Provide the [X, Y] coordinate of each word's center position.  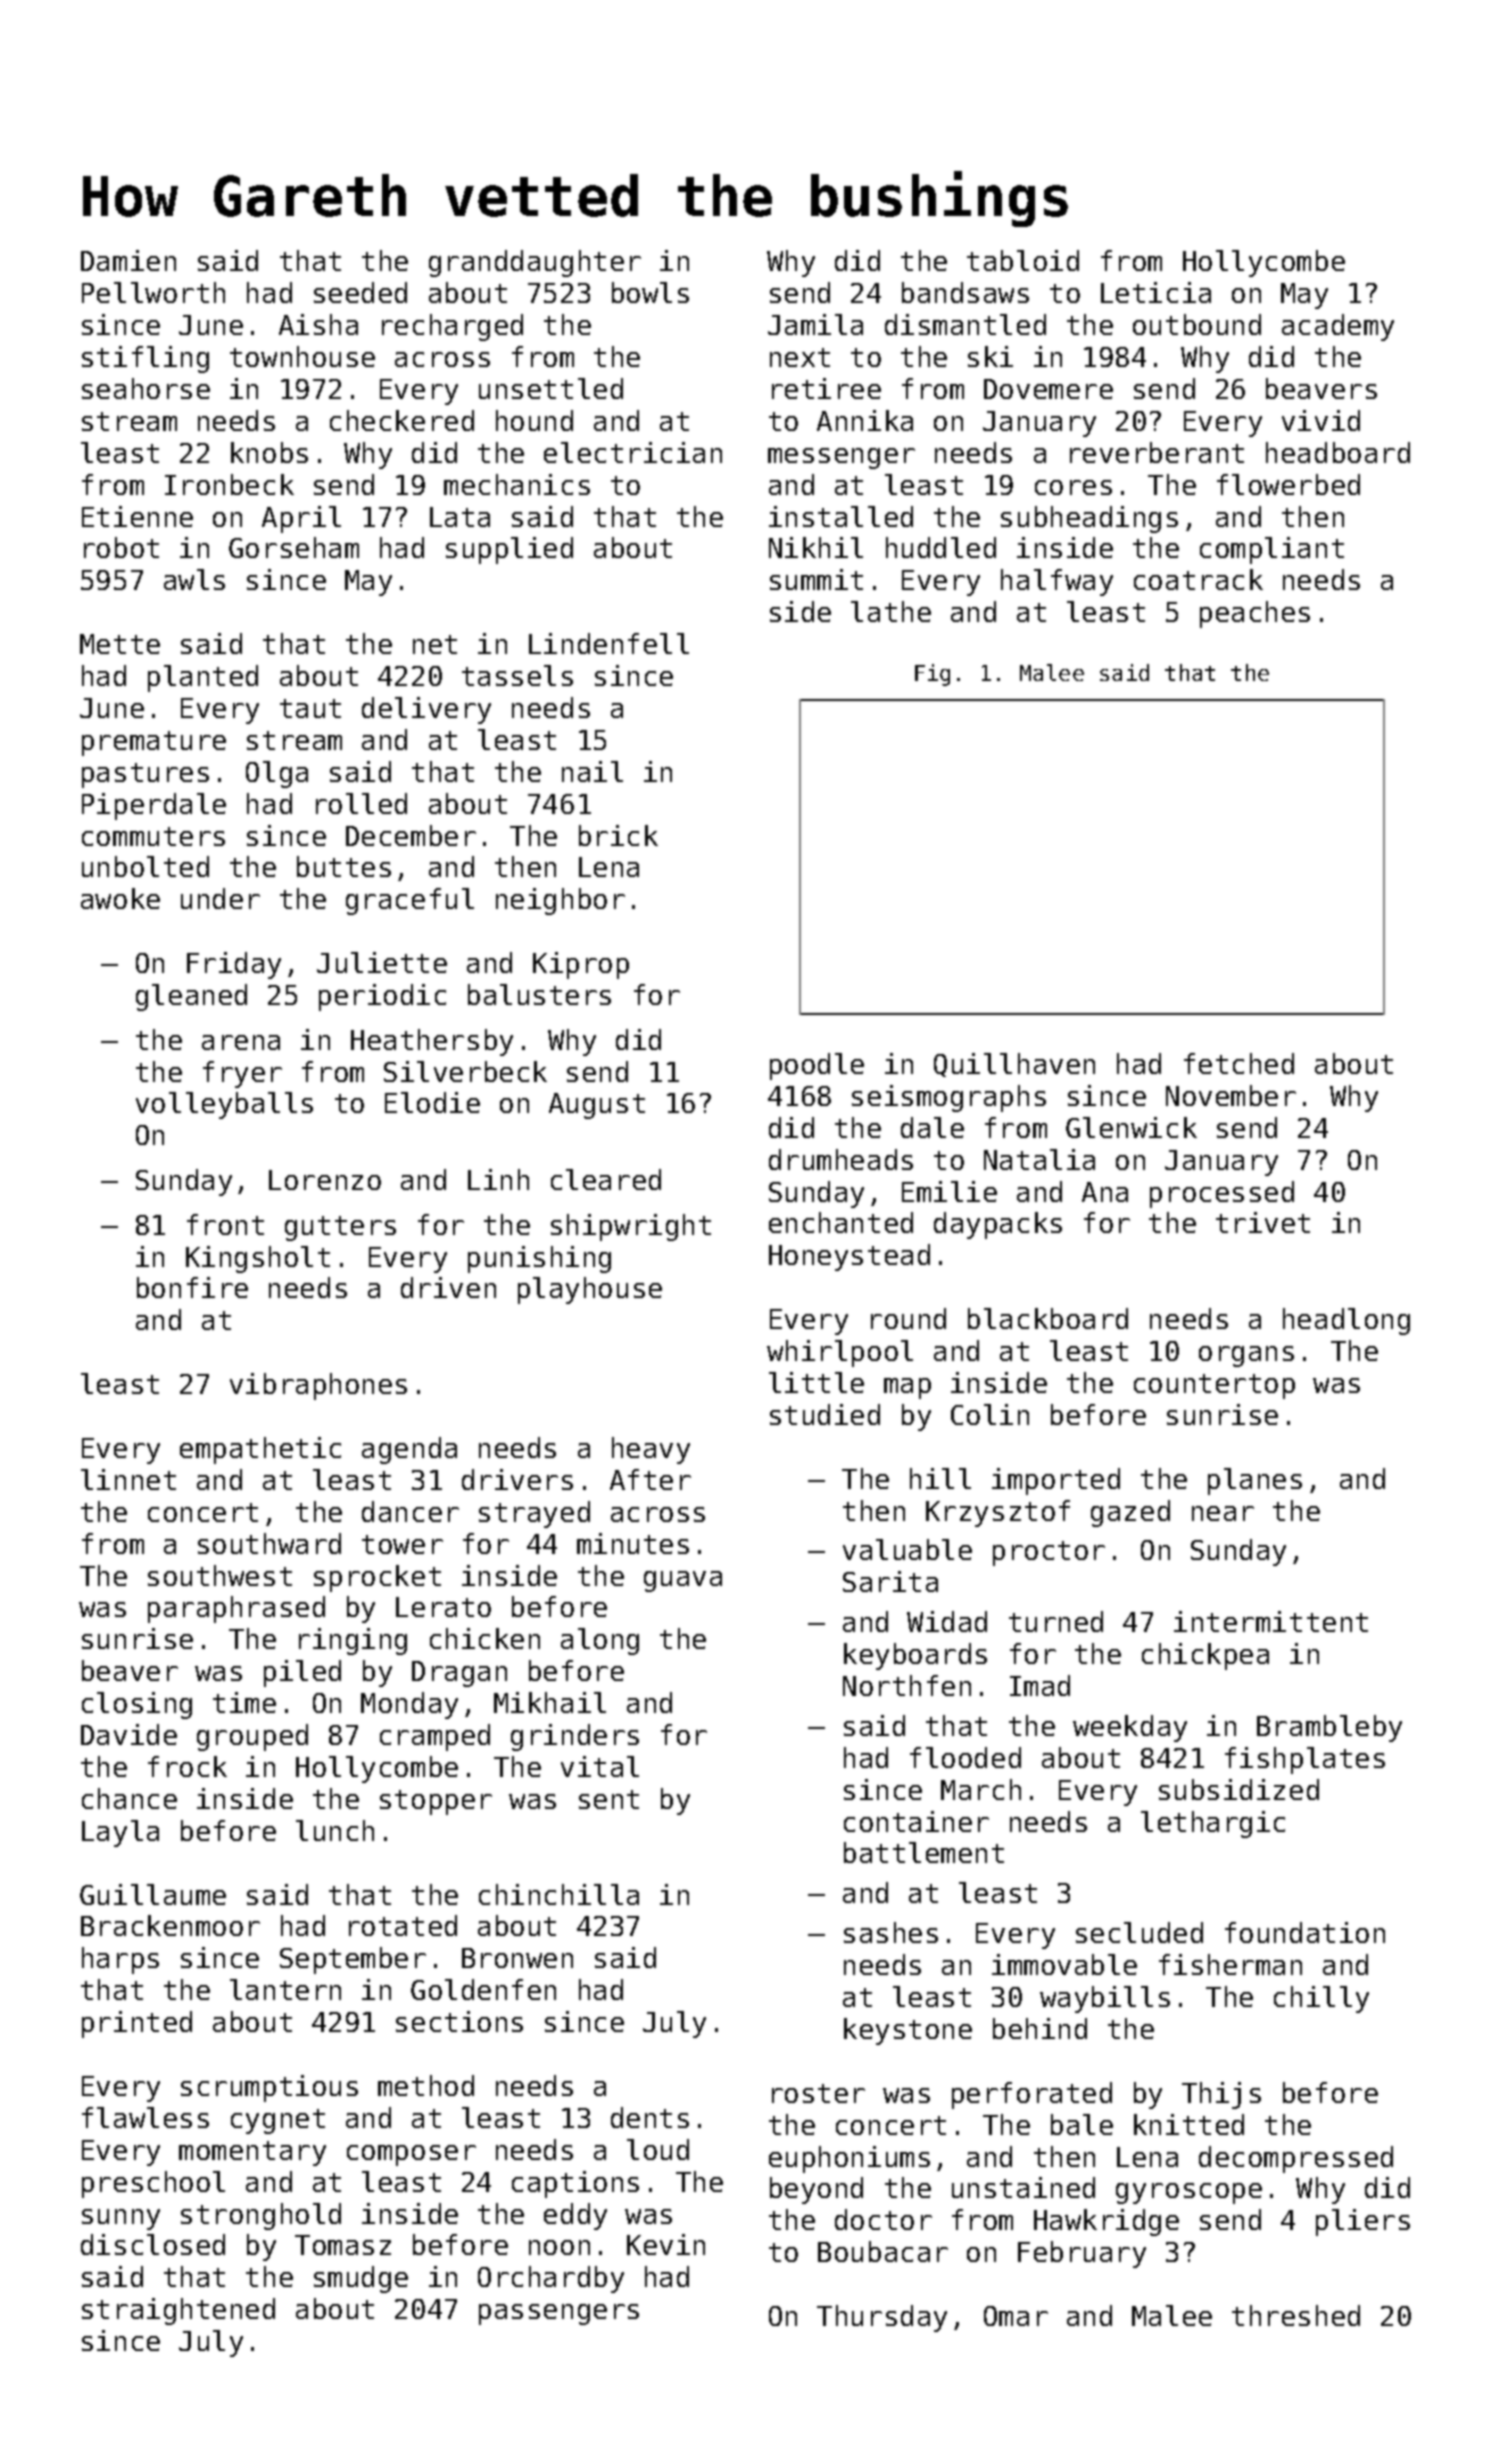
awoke [120, 898]
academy [1338, 327]
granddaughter [535, 263]
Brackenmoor [170, 1925]
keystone [908, 2031]
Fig [932, 675]
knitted [1189, 2124]
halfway [1057, 582]
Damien [128, 260]
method [426, 2085]
